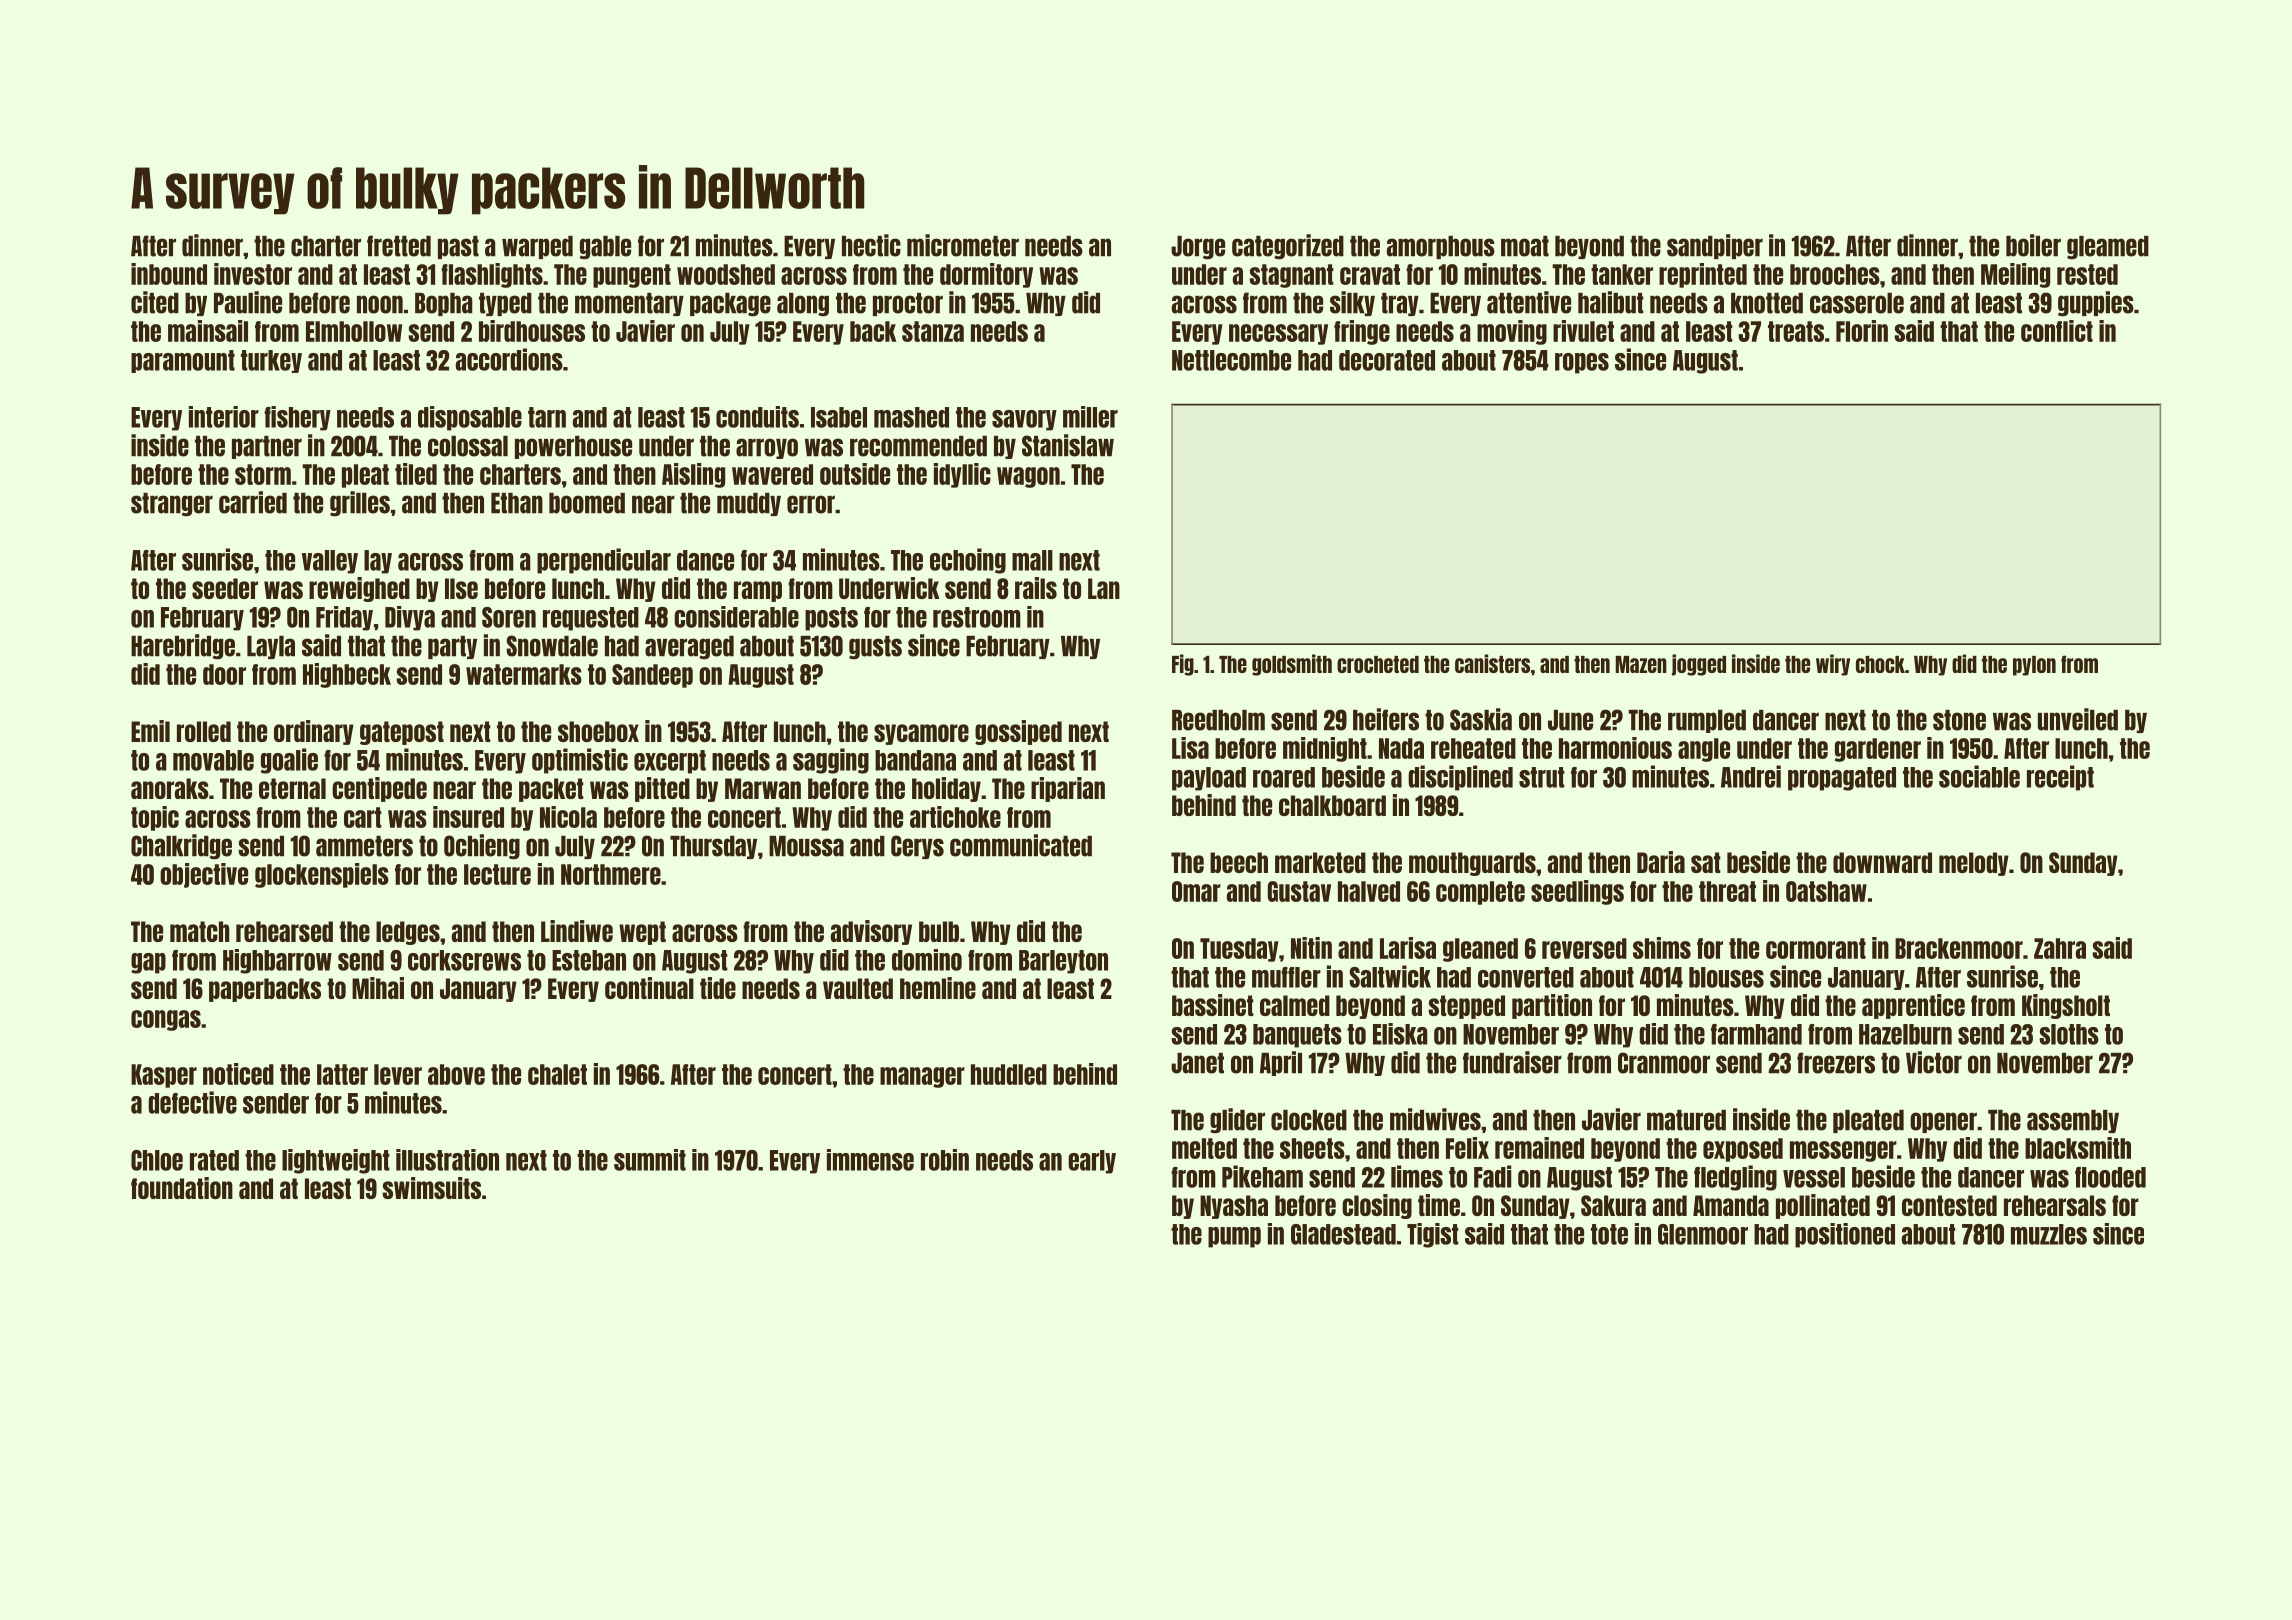 This document has width=2292, height=1620. Describe the element at coordinates (573, 447) in the document. I see `powerhouse` at that location.
